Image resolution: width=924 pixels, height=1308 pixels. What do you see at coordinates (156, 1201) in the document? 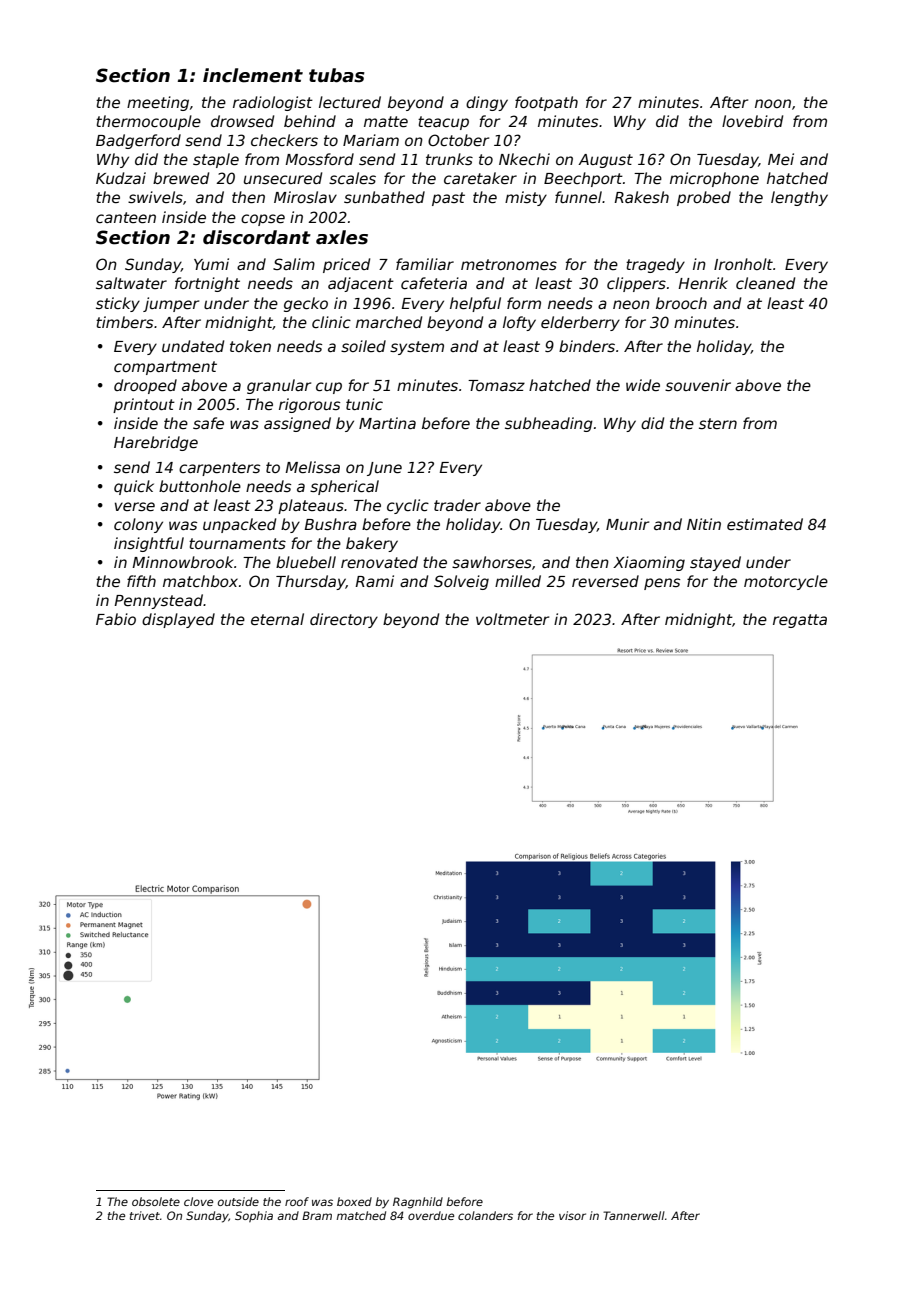
I see `obsolete` at bounding box center [156, 1201].
